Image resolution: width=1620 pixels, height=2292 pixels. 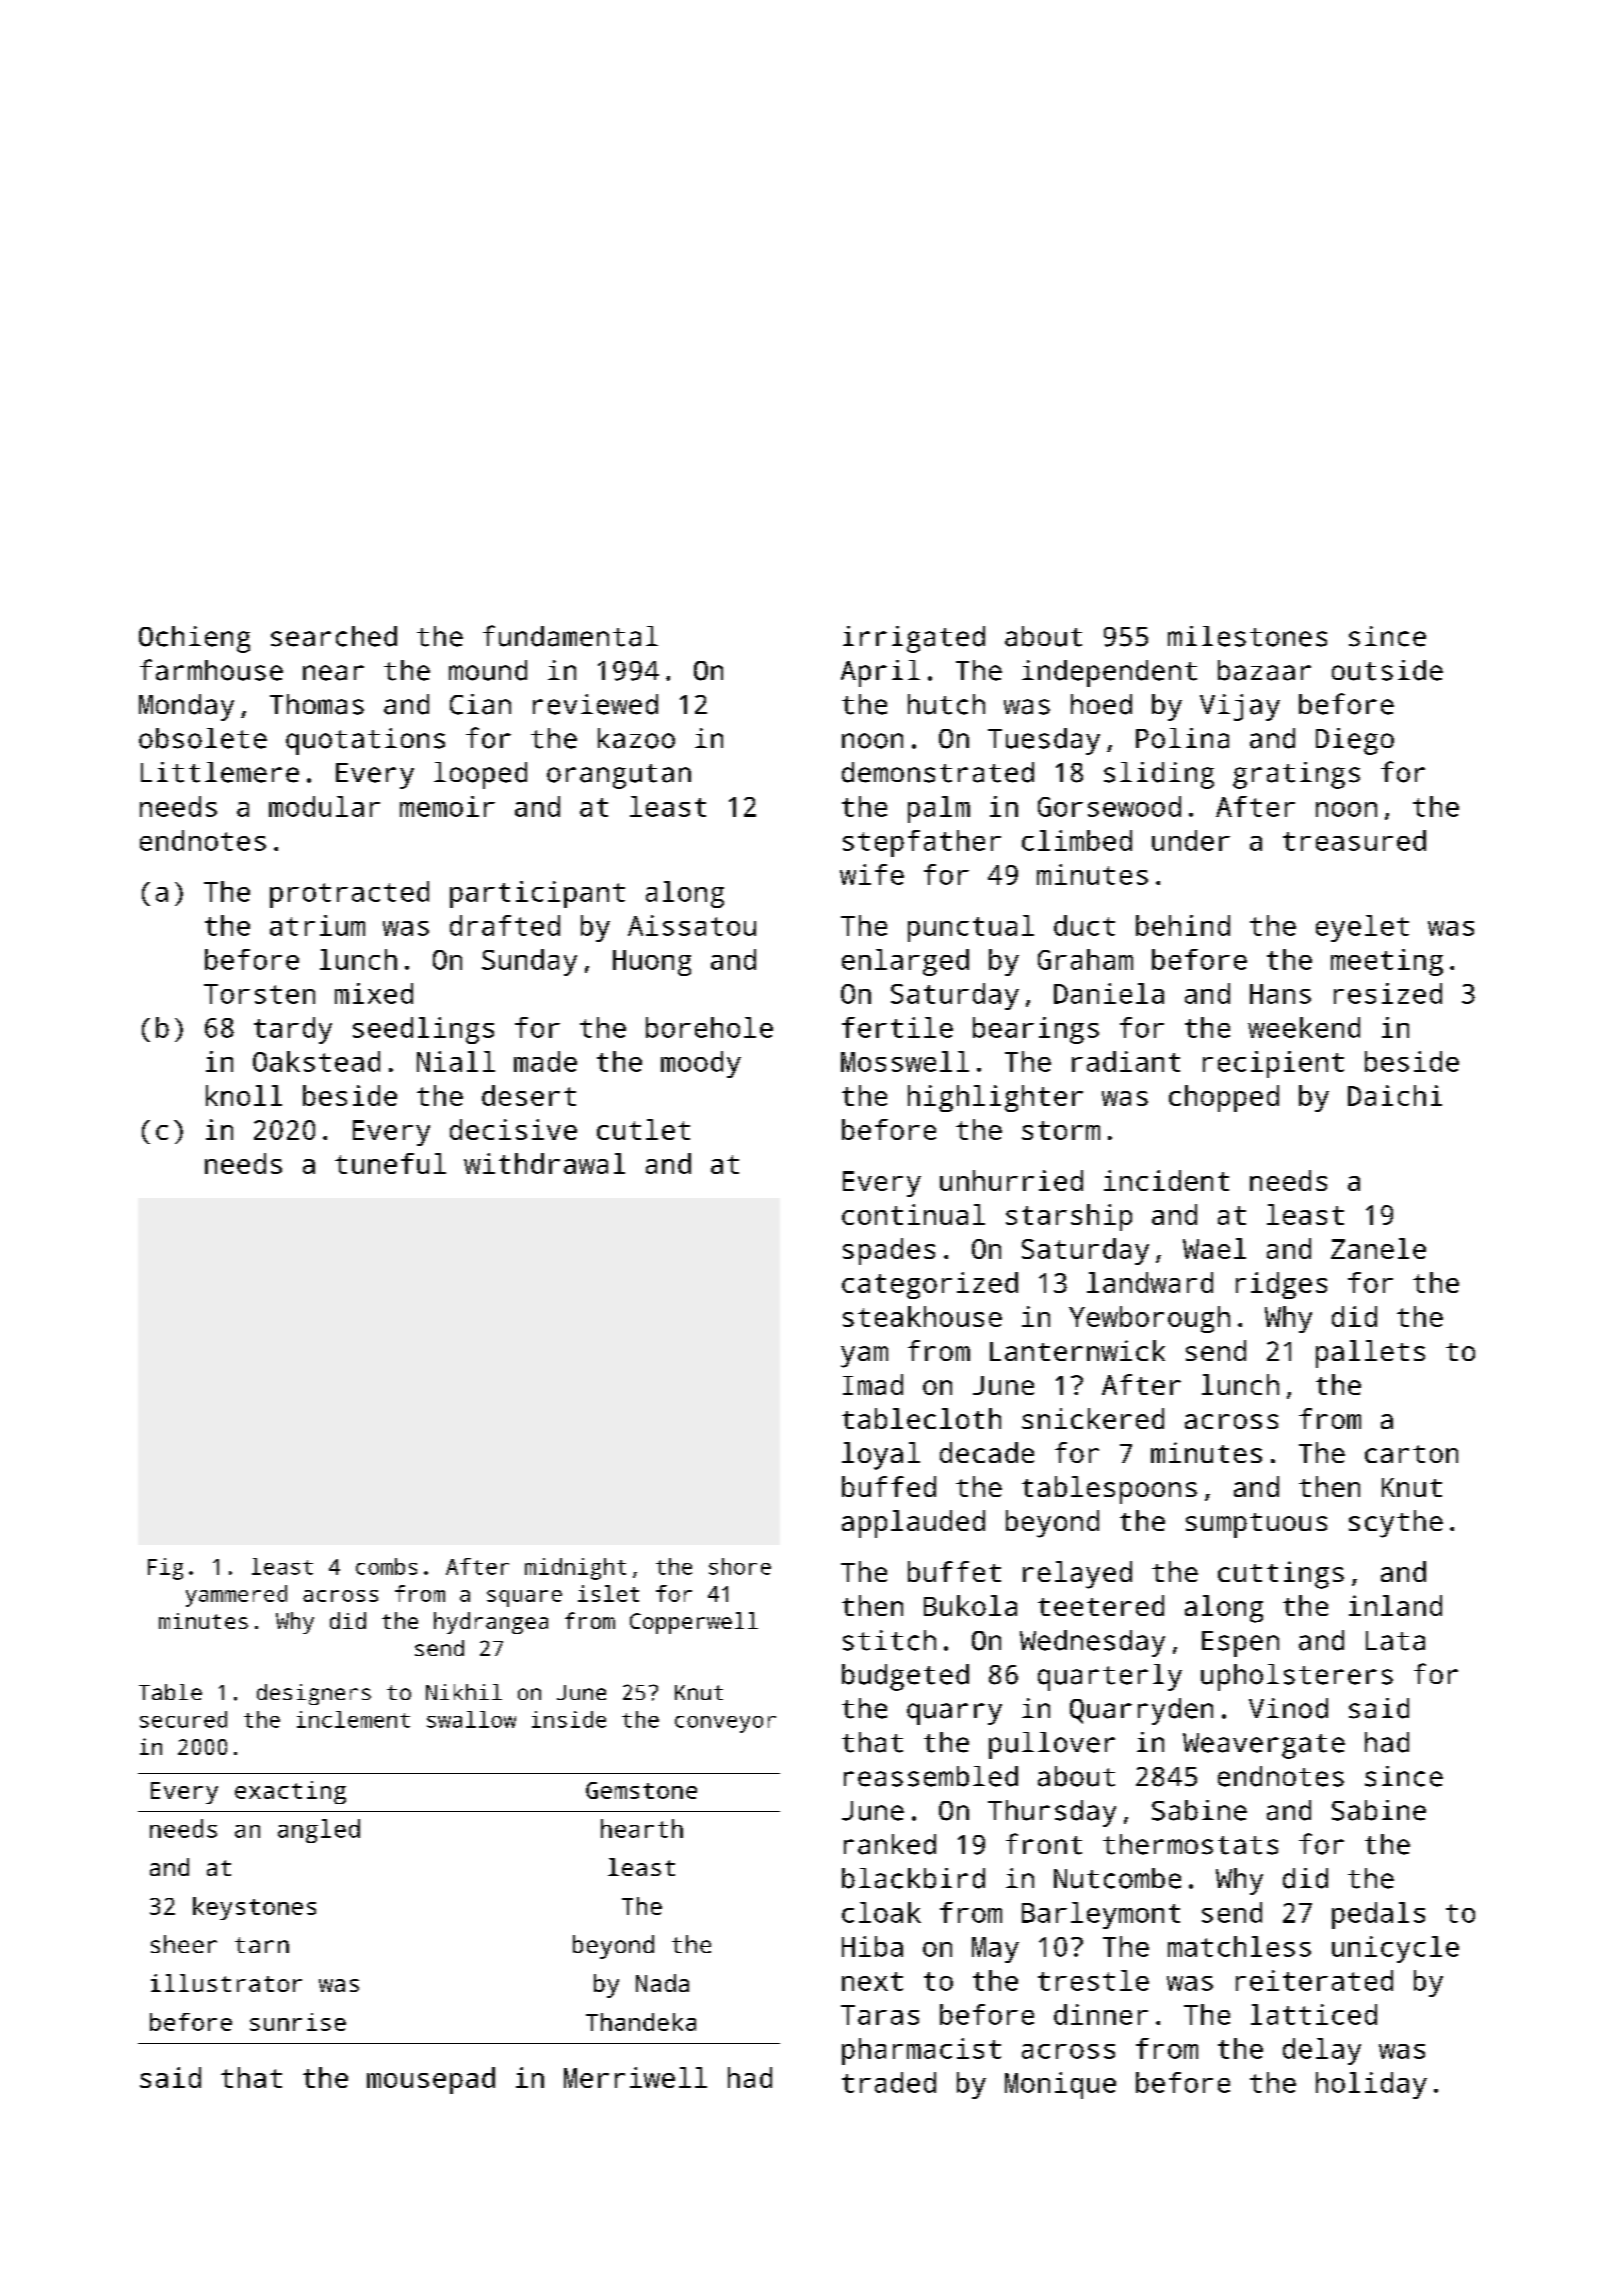 What do you see at coordinates (298, 2022) in the page?
I see `sunrise` at bounding box center [298, 2022].
